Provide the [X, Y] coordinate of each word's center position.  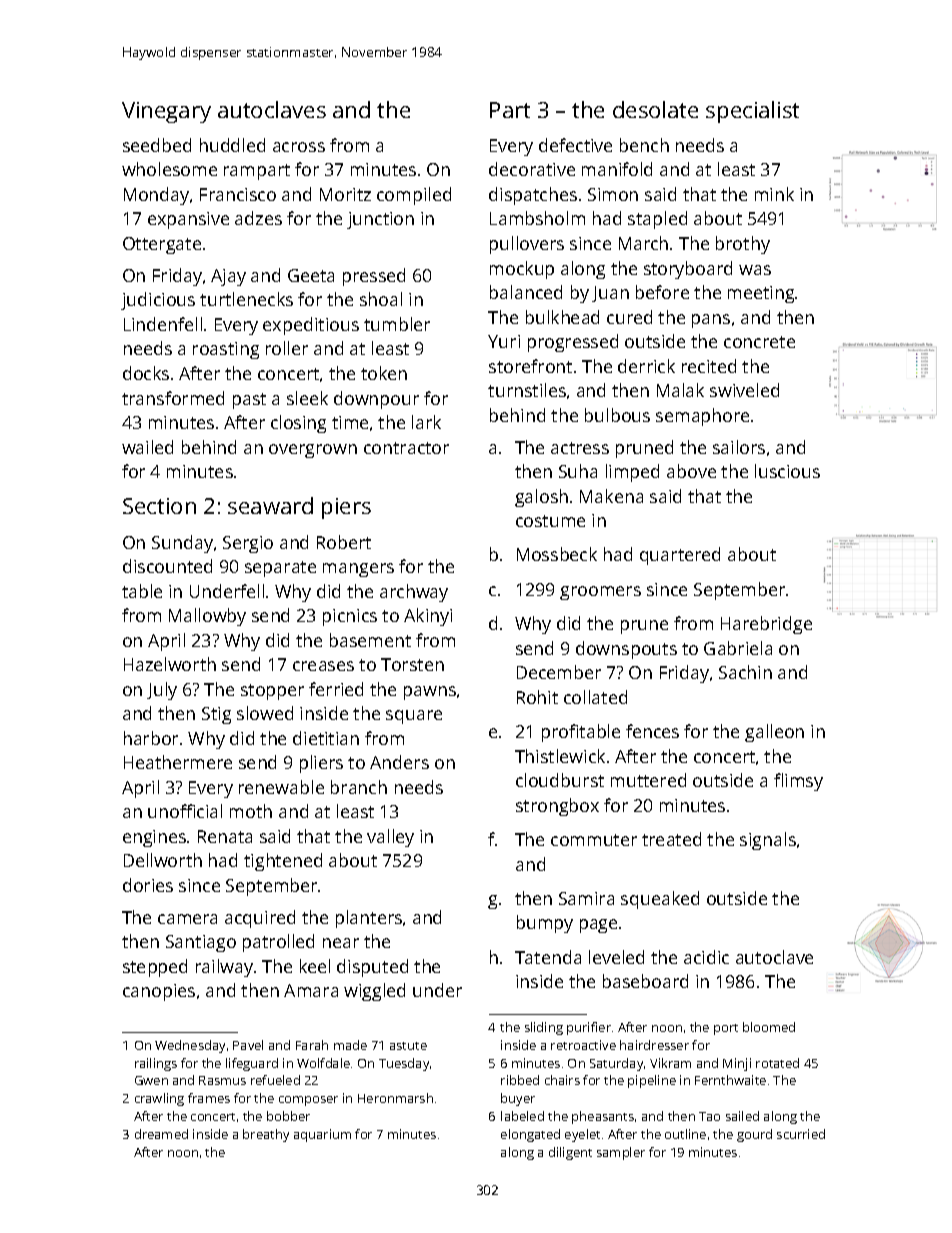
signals [768, 841]
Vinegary [166, 112]
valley [390, 838]
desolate [655, 109]
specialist [752, 112]
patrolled [278, 943]
